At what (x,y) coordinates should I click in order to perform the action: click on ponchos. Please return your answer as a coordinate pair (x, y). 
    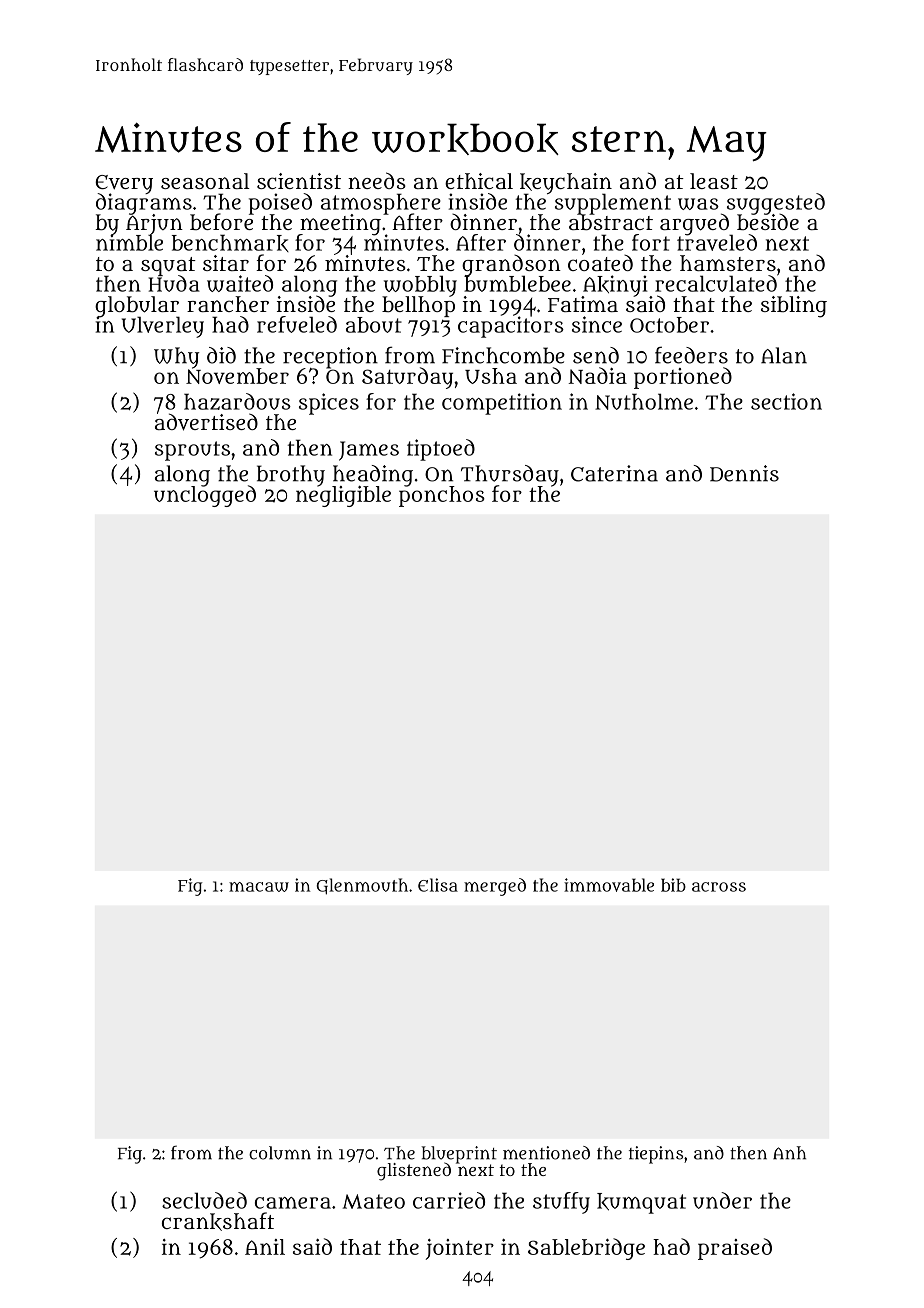
    Looking at the image, I should click on (442, 496).
